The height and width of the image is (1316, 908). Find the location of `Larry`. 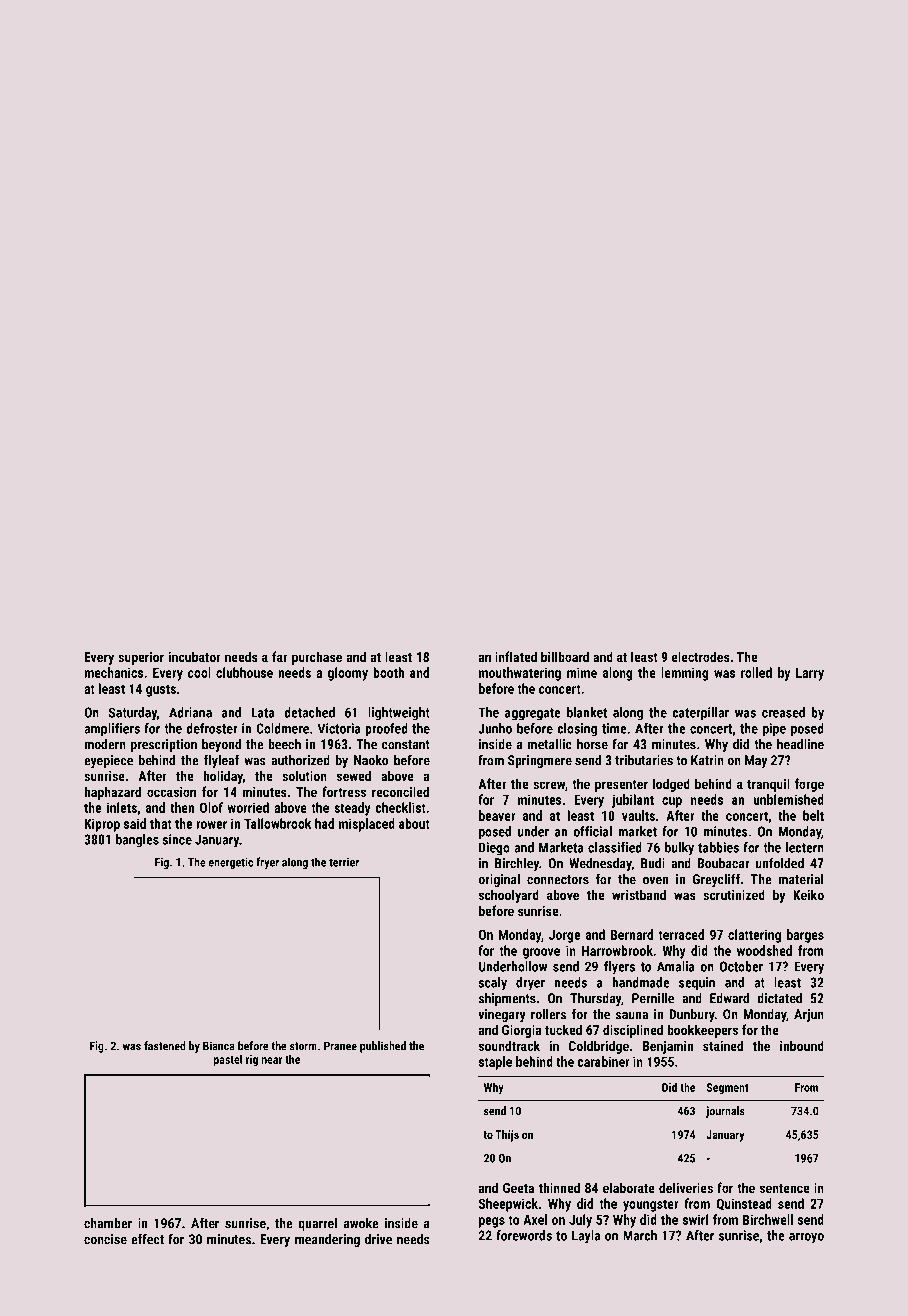

Larry is located at coordinates (810, 674).
